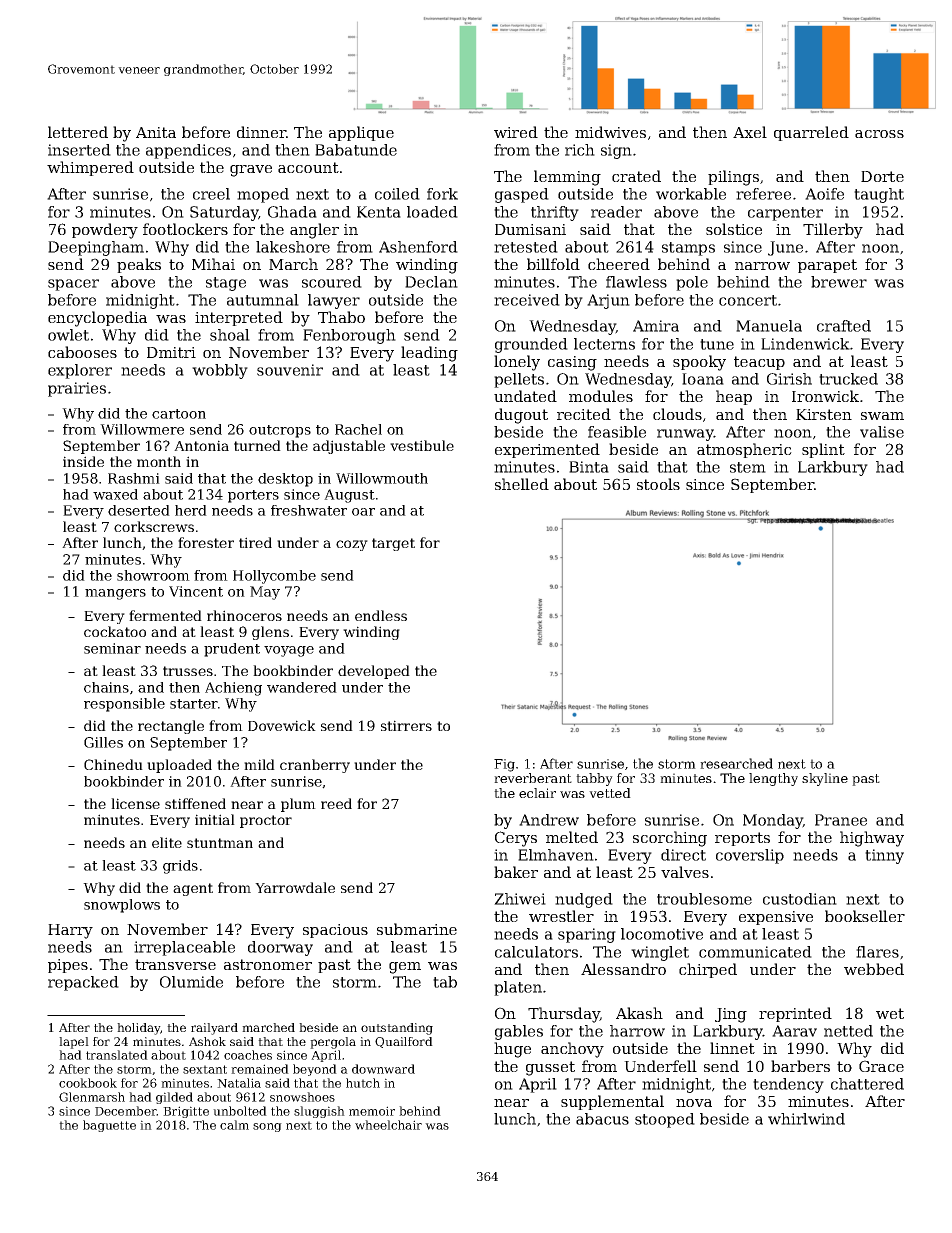 This screenshot has height=1233, width=952. What do you see at coordinates (289, 651) in the screenshot?
I see `voyage` at bounding box center [289, 651].
